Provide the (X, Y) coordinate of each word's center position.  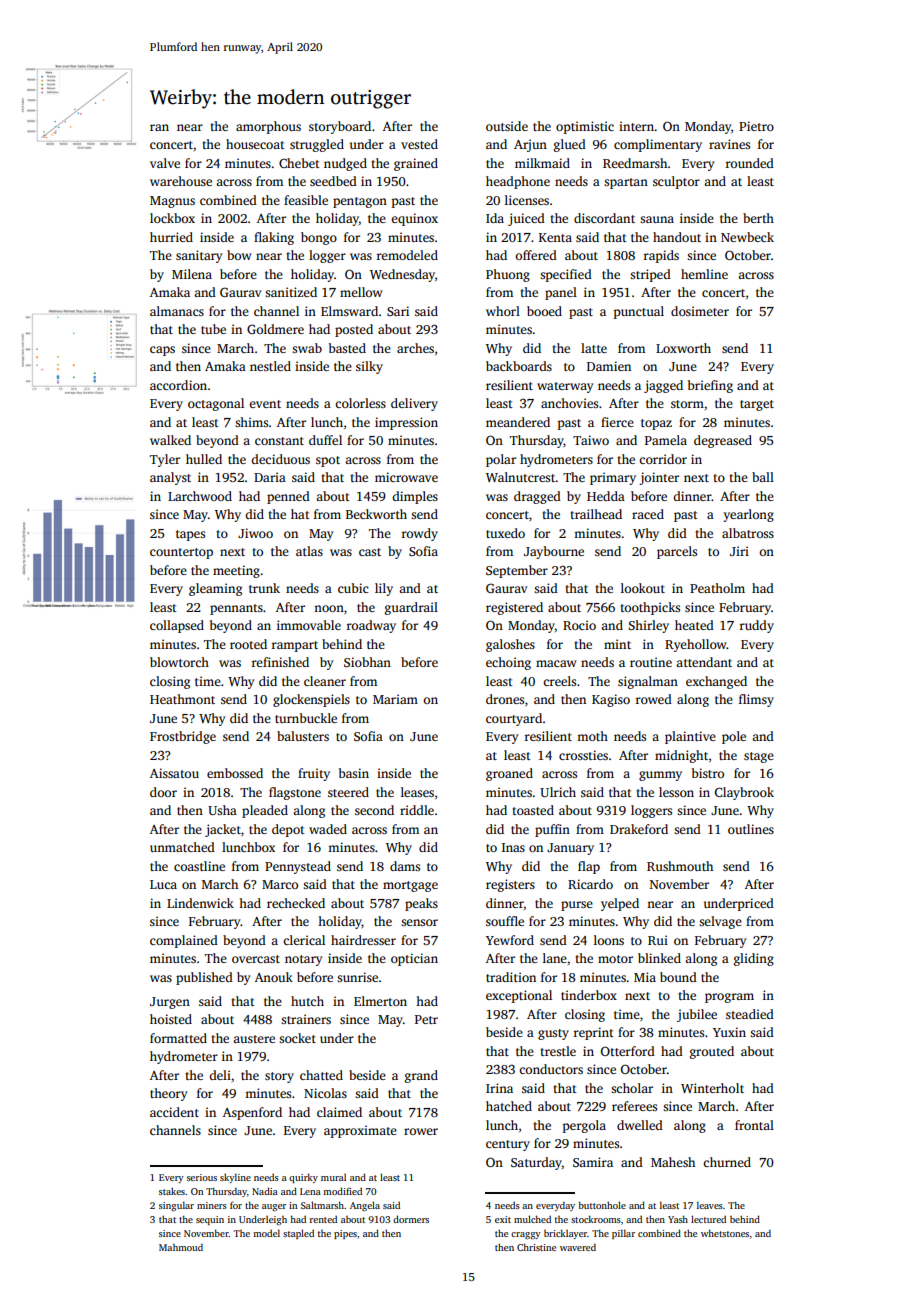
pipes (345, 1234)
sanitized (291, 292)
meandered (518, 422)
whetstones (725, 1233)
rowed (654, 699)
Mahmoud (181, 1247)
